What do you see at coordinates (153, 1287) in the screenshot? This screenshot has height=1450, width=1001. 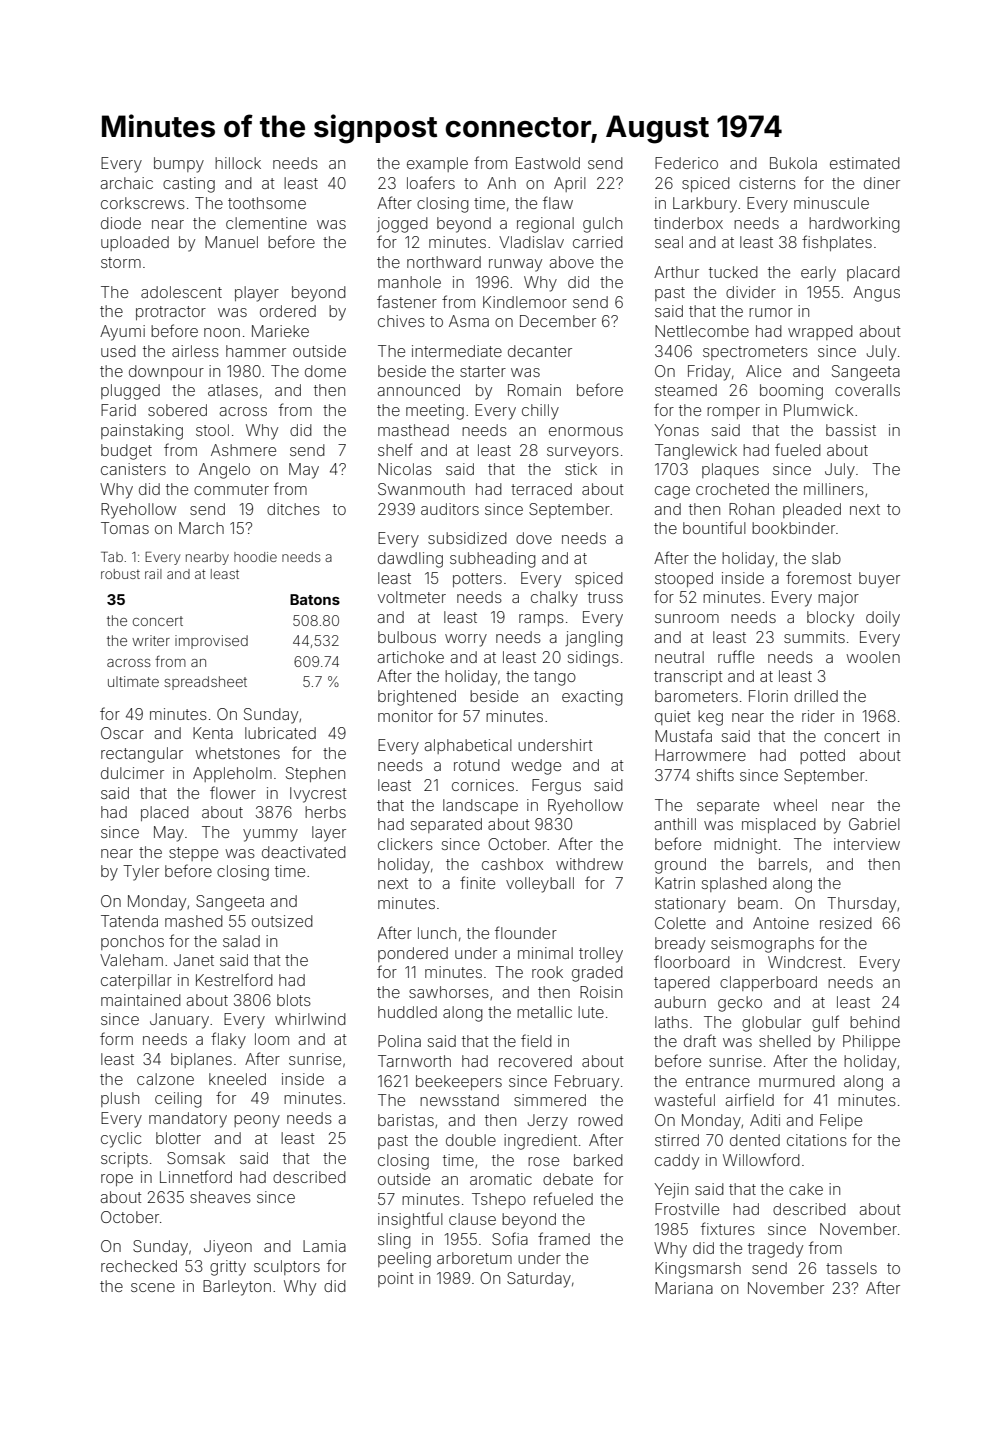 I see `scene` at bounding box center [153, 1287].
